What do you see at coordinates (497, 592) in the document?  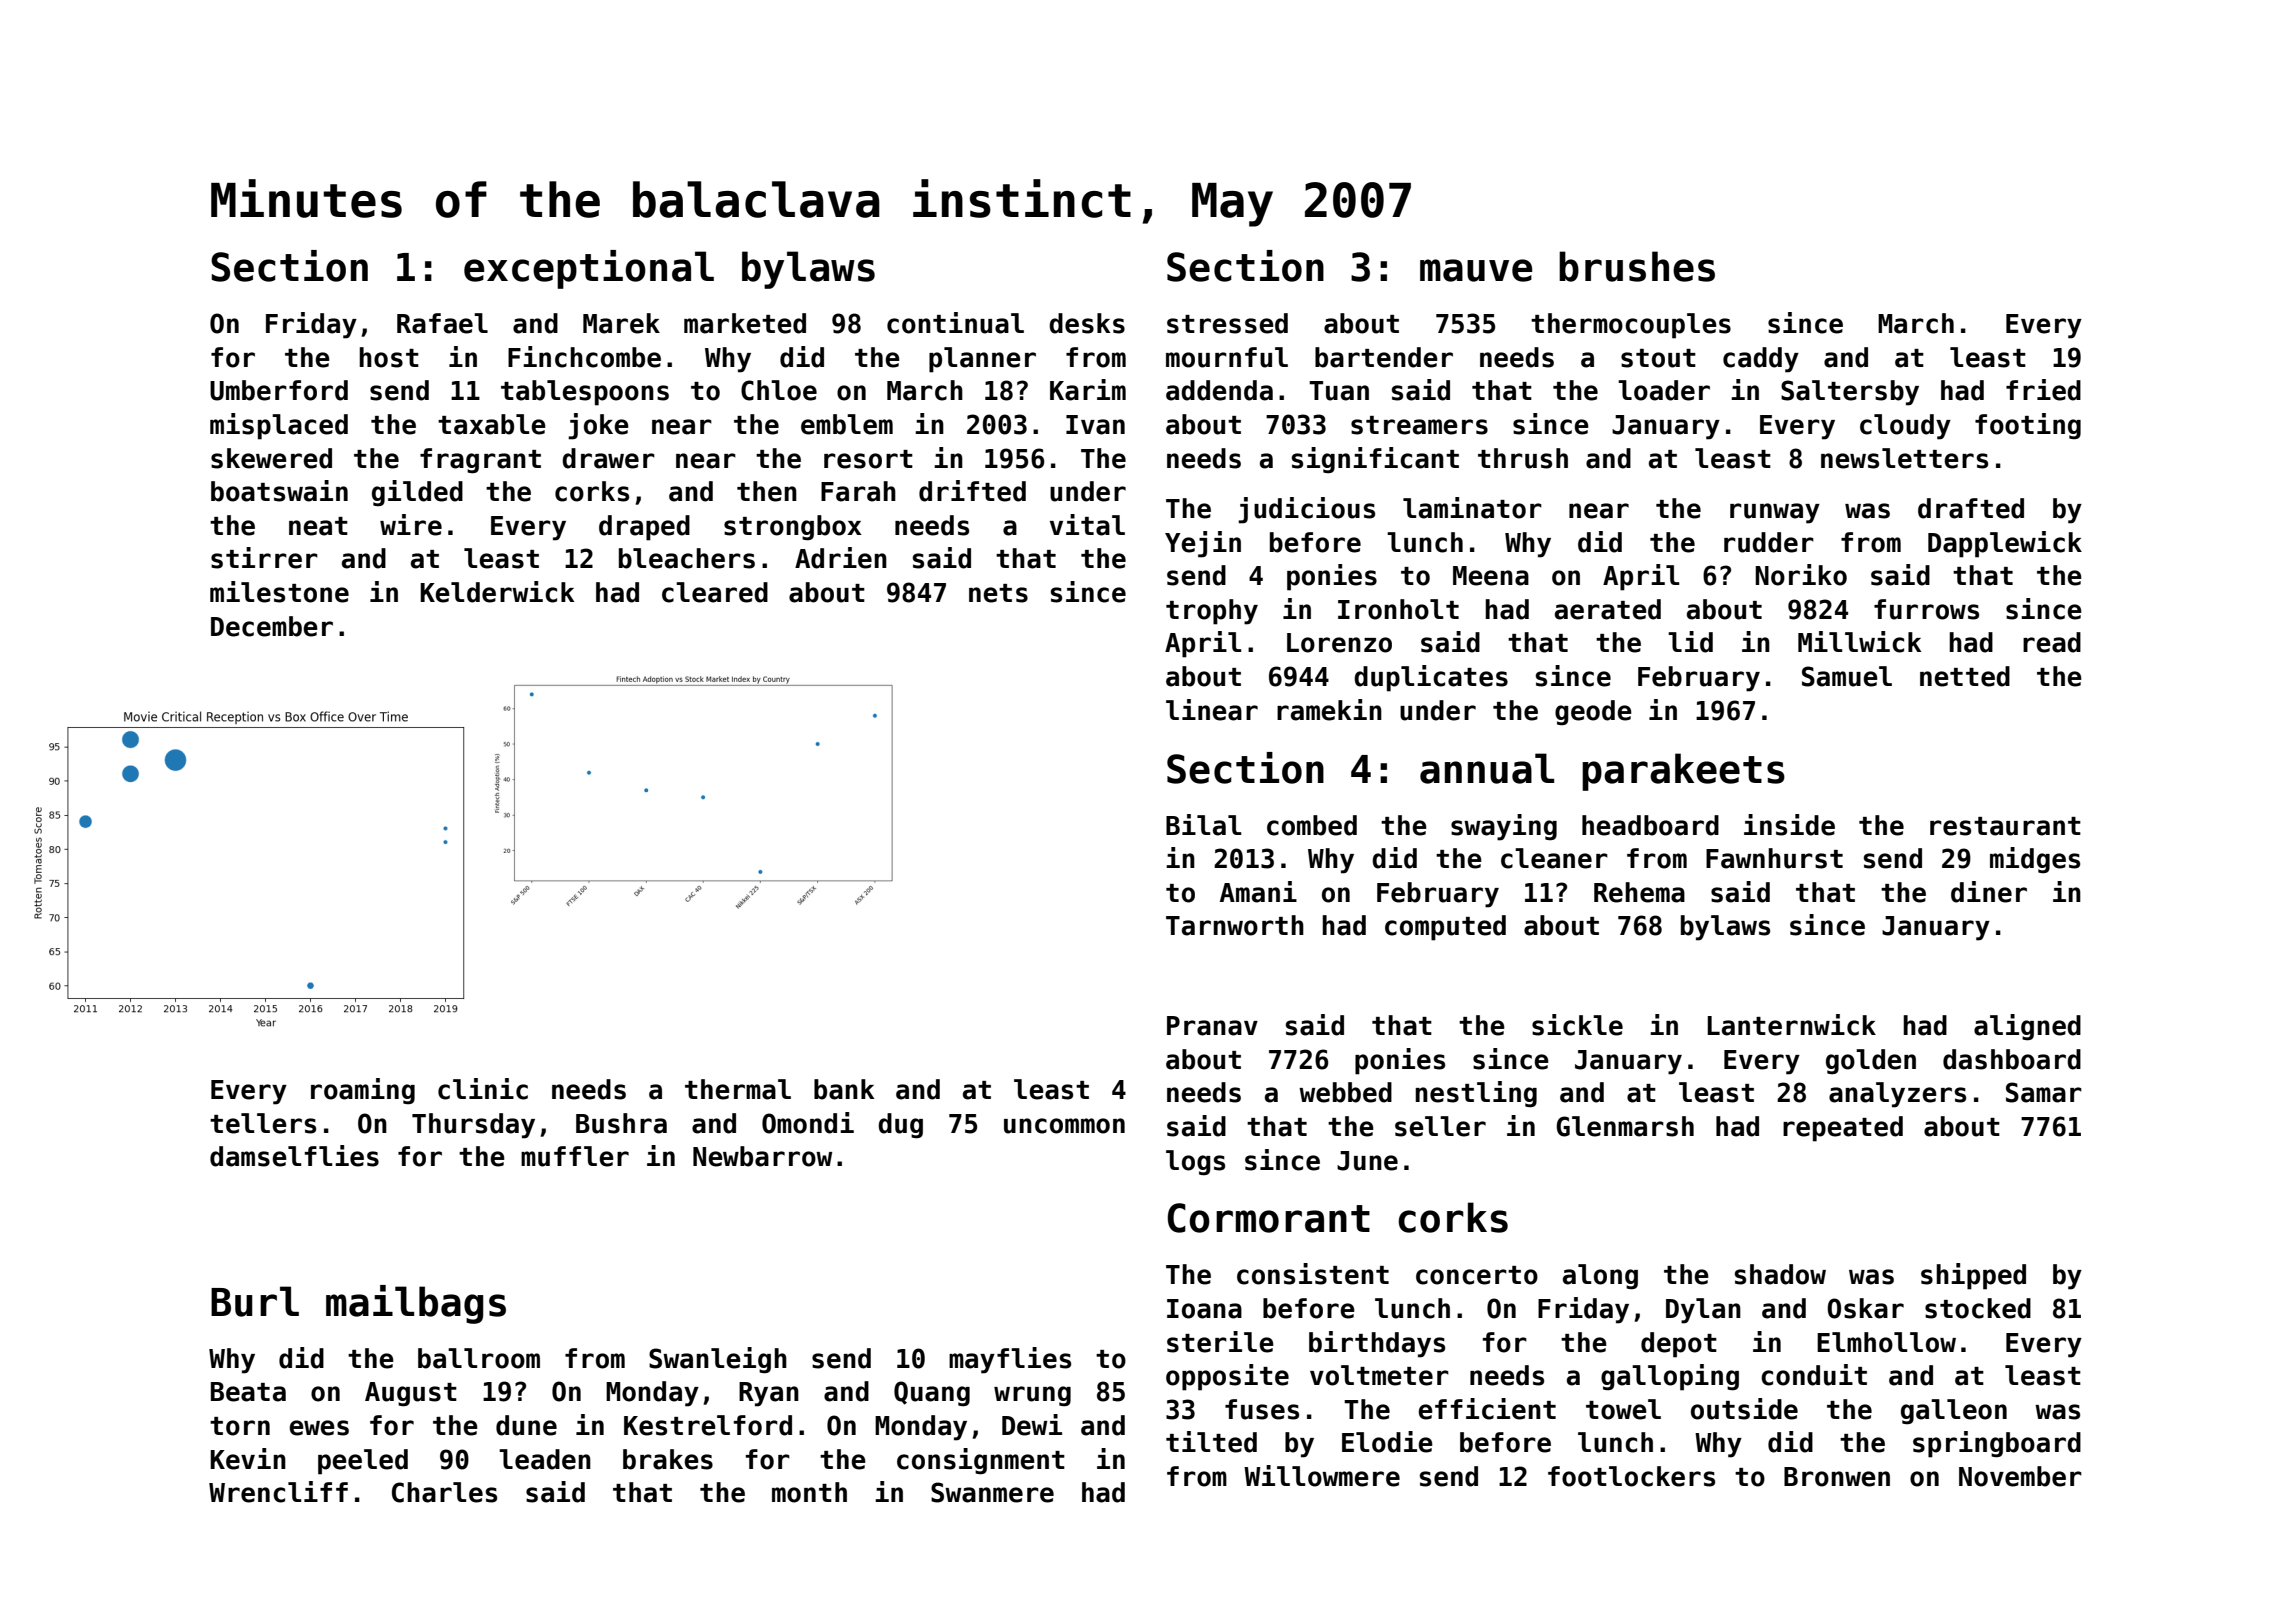 I see `Kelderwick` at bounding box center [497, 592].
